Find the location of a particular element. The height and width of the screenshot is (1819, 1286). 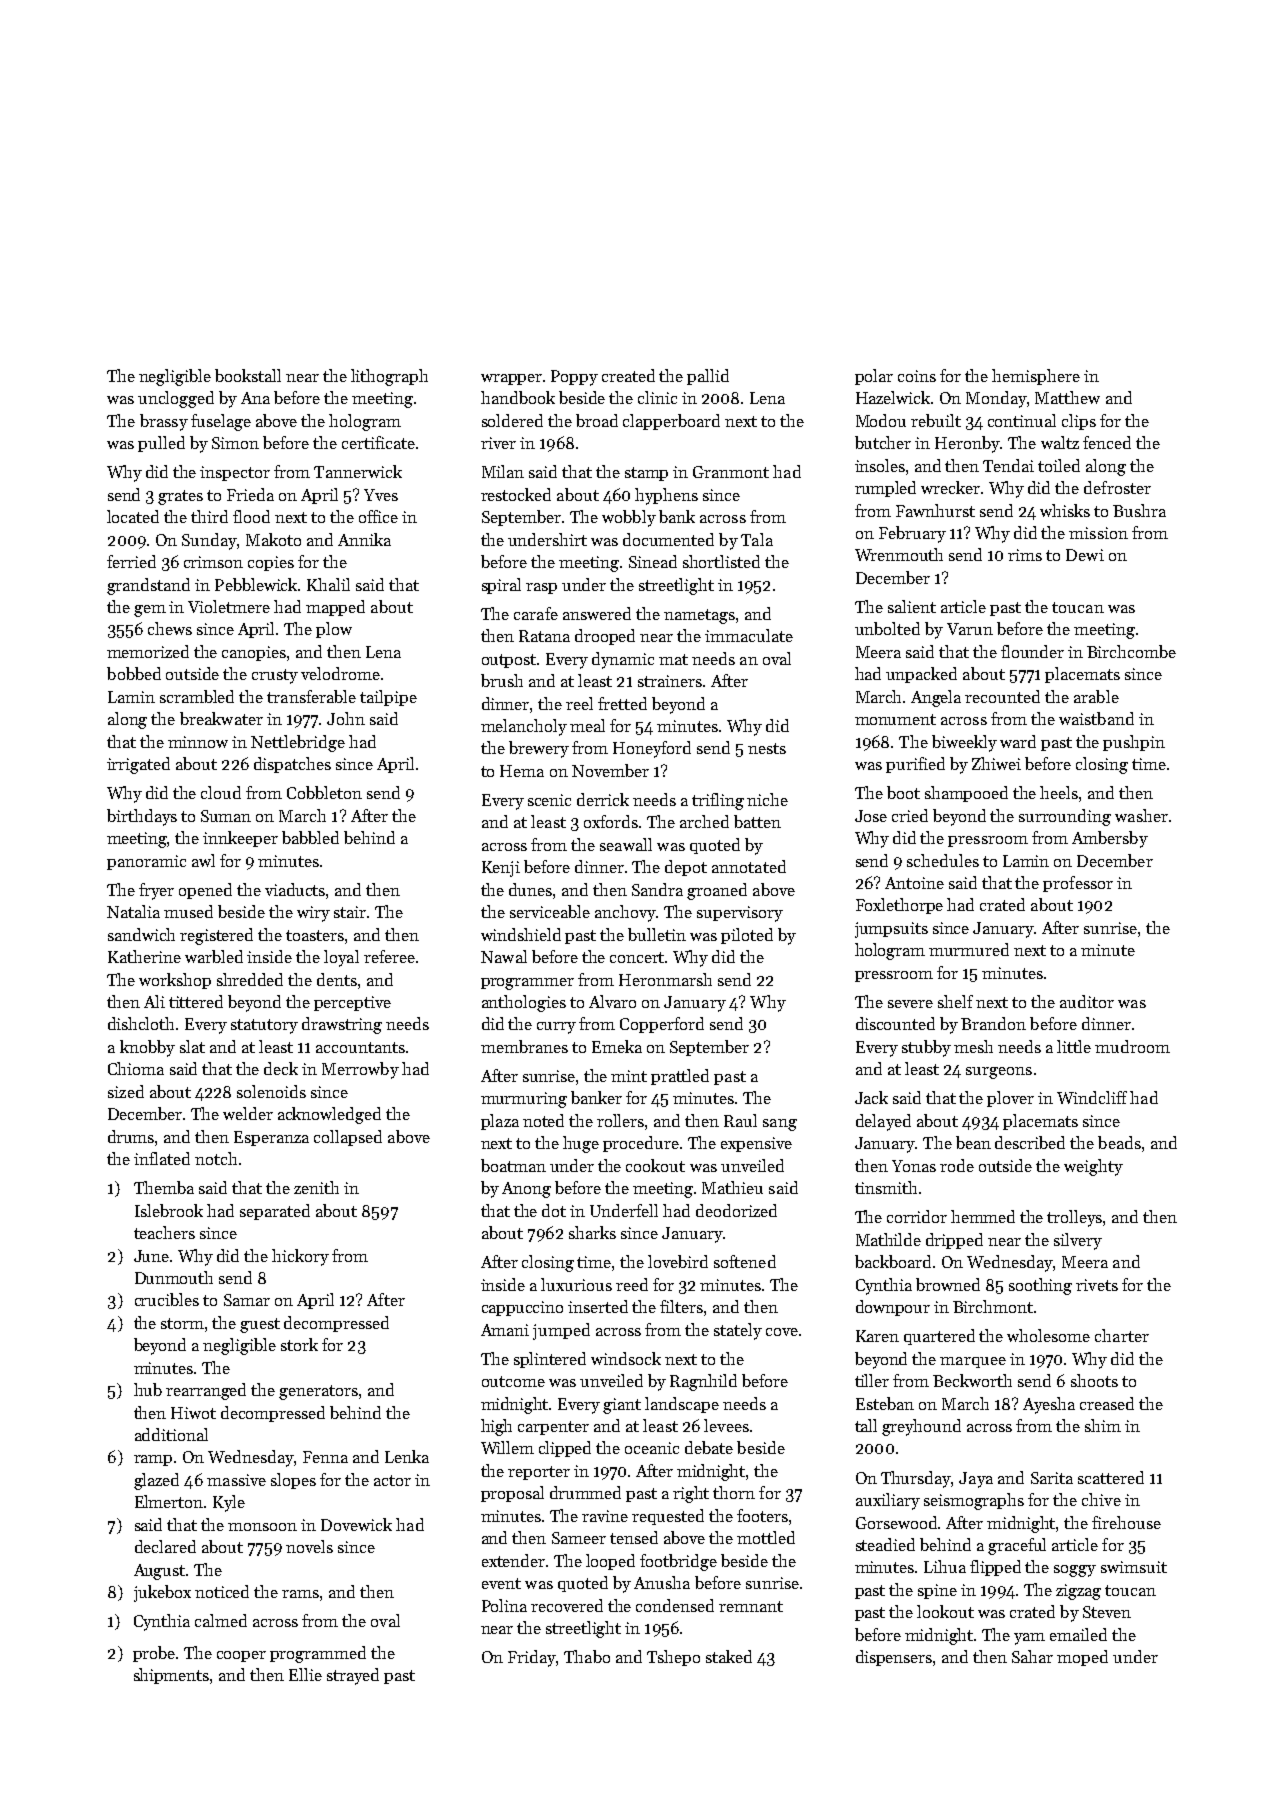

Anusha is located at coordinates (662, 1582).
